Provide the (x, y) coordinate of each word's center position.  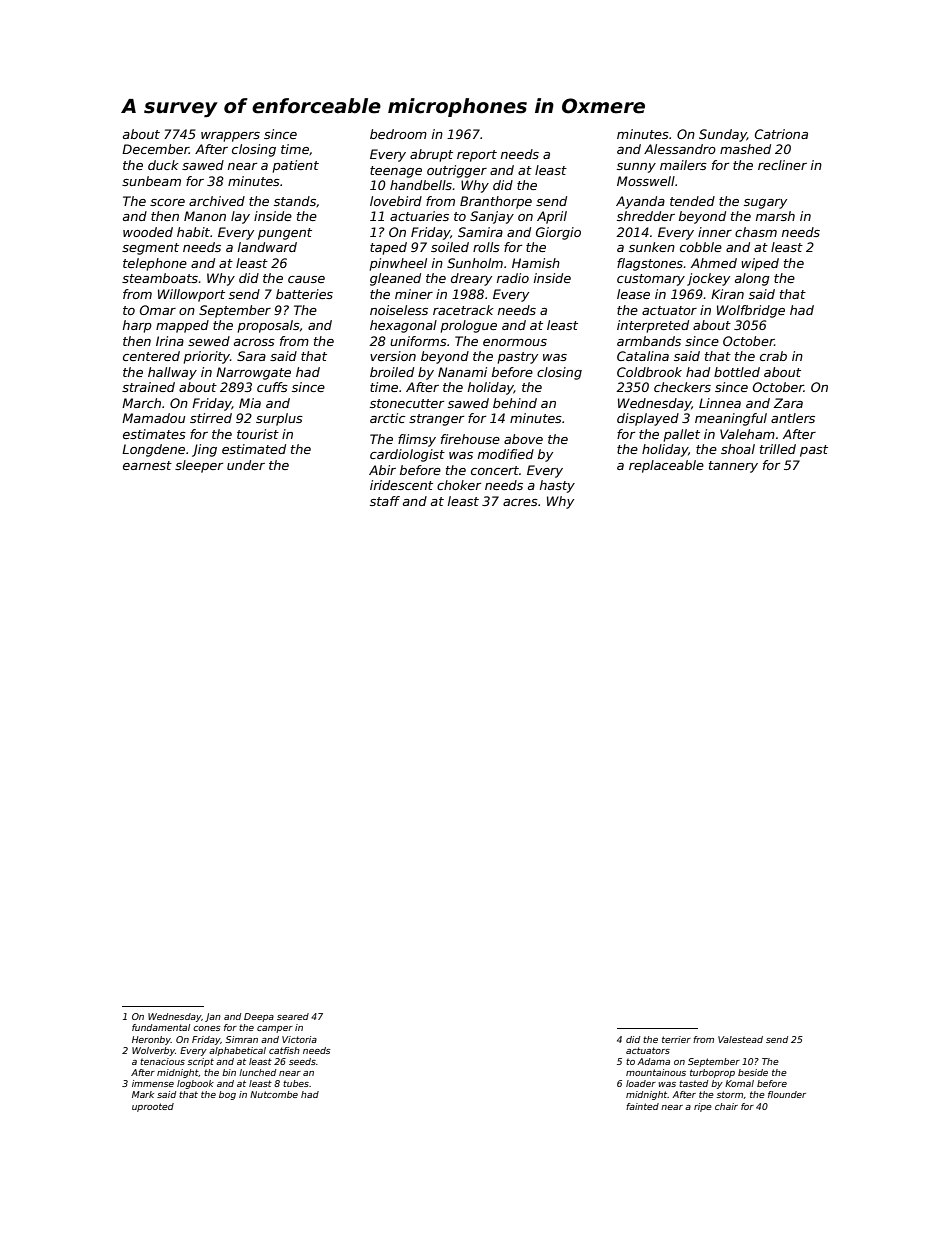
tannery (733, 467)
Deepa (259, 1017)
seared (293, 1016)
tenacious (162, 1061)
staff (385, 501)
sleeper (199, 466)
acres (520, 502)
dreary (471, 279)
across (254, 342)
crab (773, 356)
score (167, 202)
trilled (778, 449)
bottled (737, 372)
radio (513, 278)
